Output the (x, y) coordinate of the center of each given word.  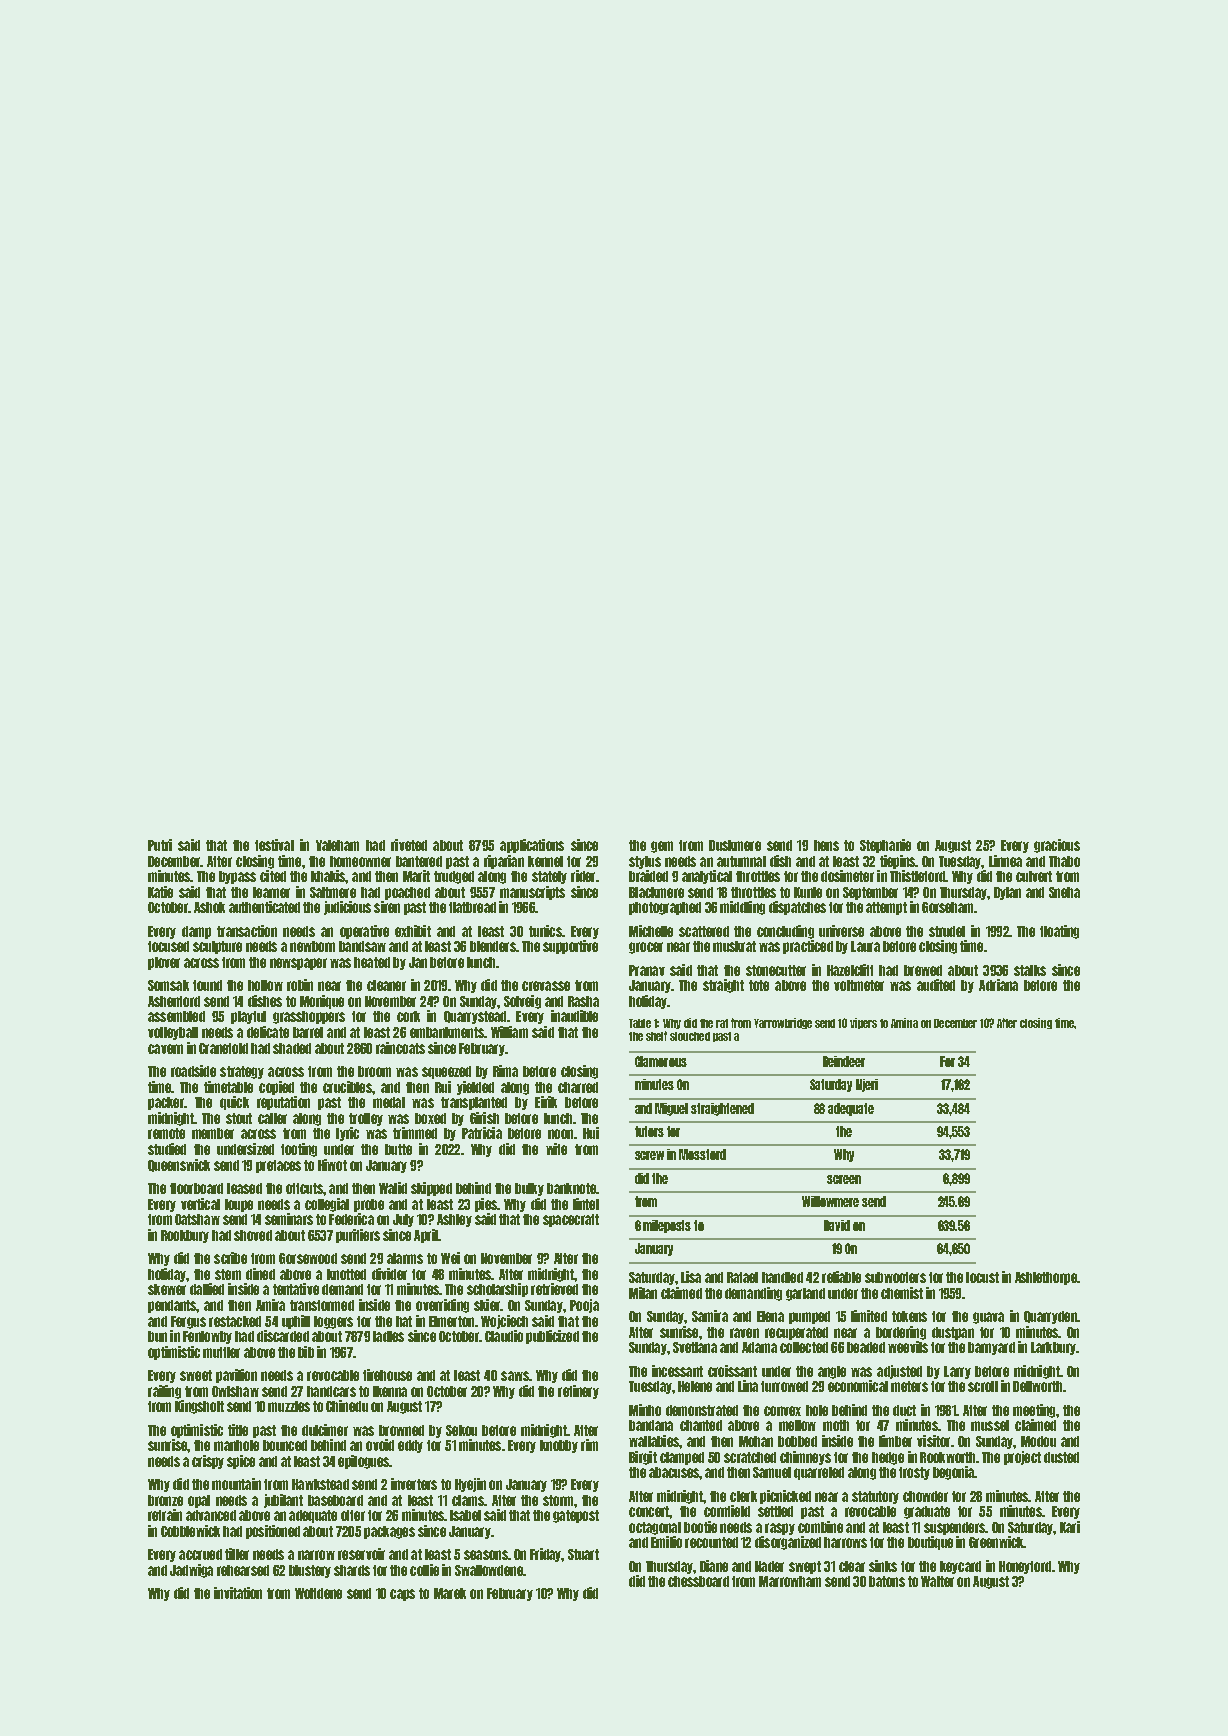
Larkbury (1053, 1348)
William (509, 1032)
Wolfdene (318, 1593)
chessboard (698, 1581)
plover (164, 963)
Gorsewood (308, 1258)
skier (487, 1305)
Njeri (867, 1085)
